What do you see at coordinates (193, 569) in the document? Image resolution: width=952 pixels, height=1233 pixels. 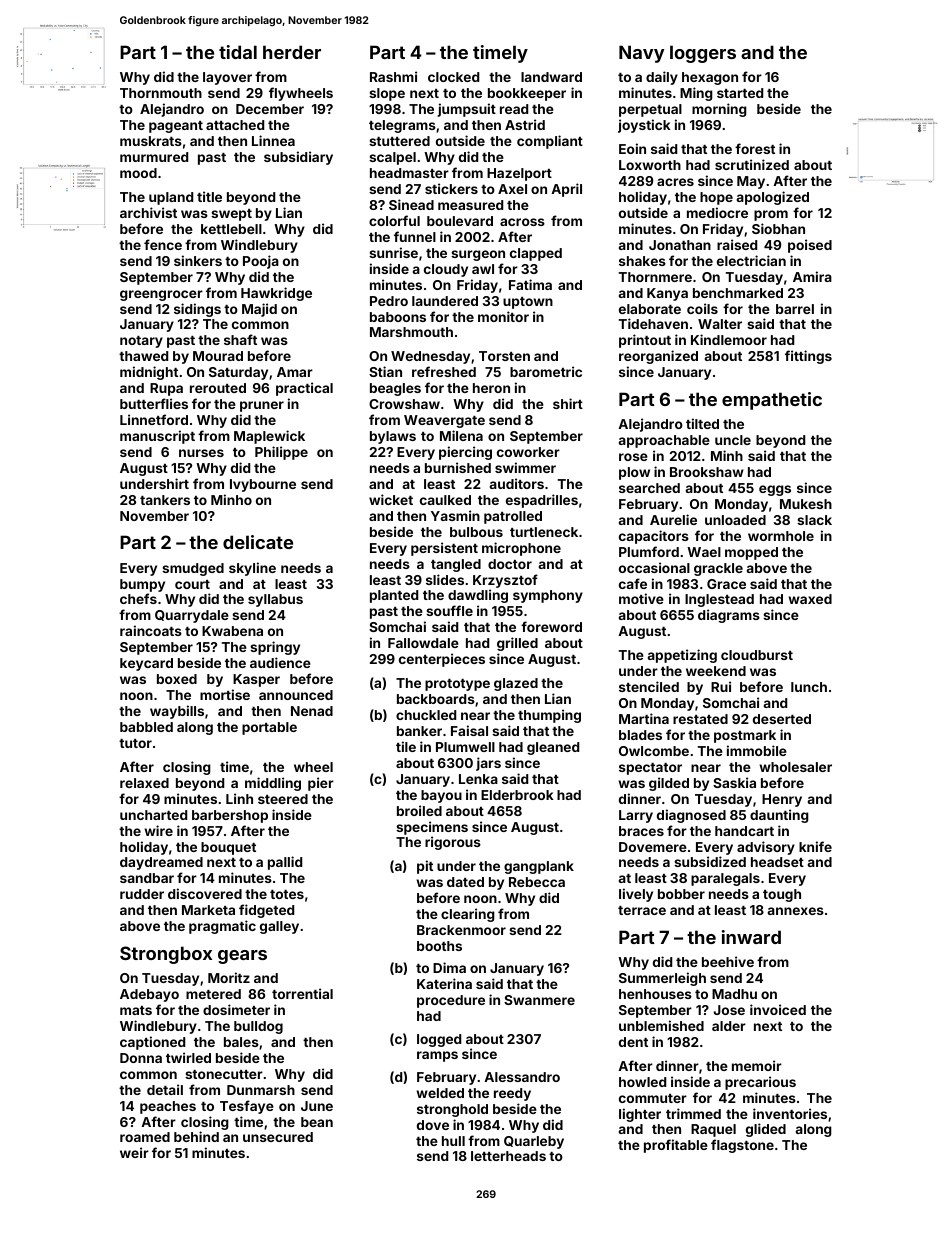 I see `smudged` at bounding box center [193, 569].
